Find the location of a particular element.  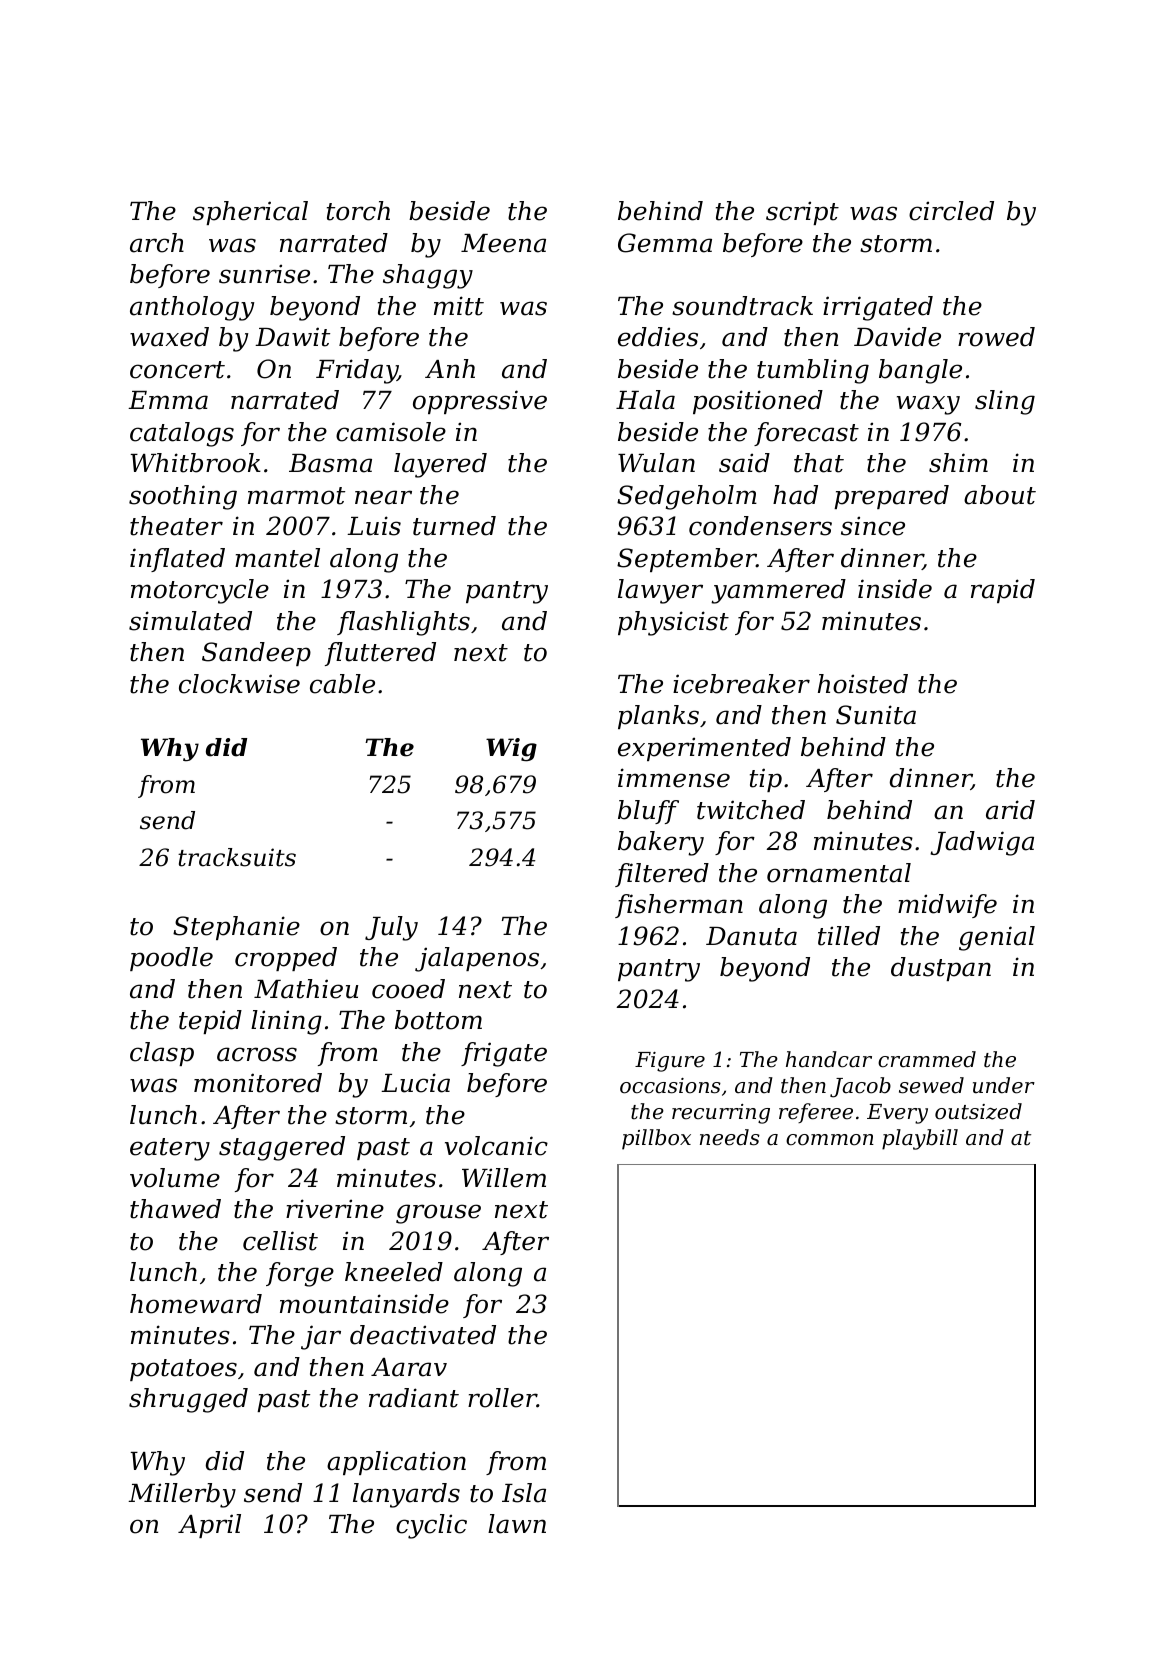

common is located at coordinates (830, 1140).
